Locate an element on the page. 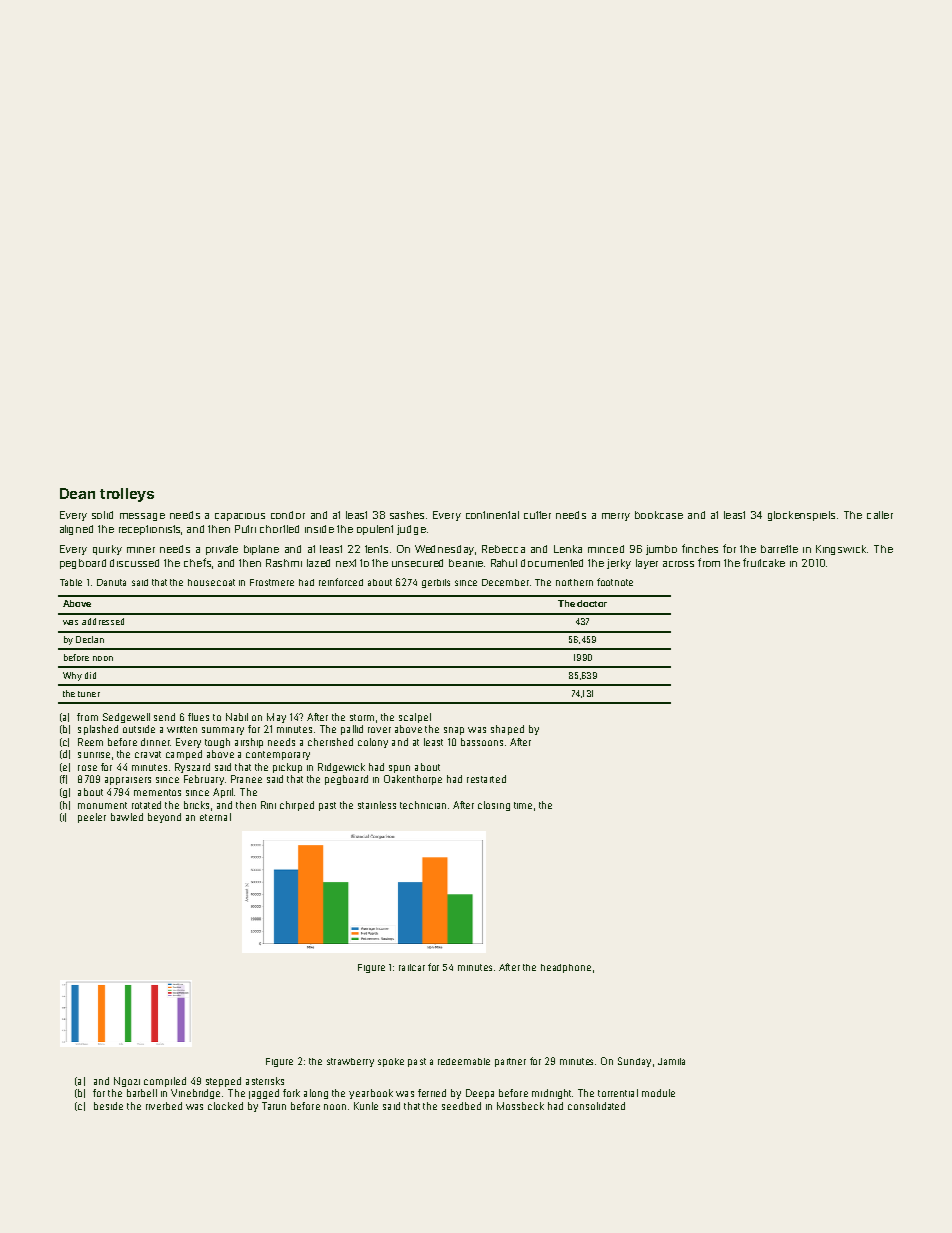 This image has height=1233, width=952. fruitcake is located at coordinates (764, 562).
